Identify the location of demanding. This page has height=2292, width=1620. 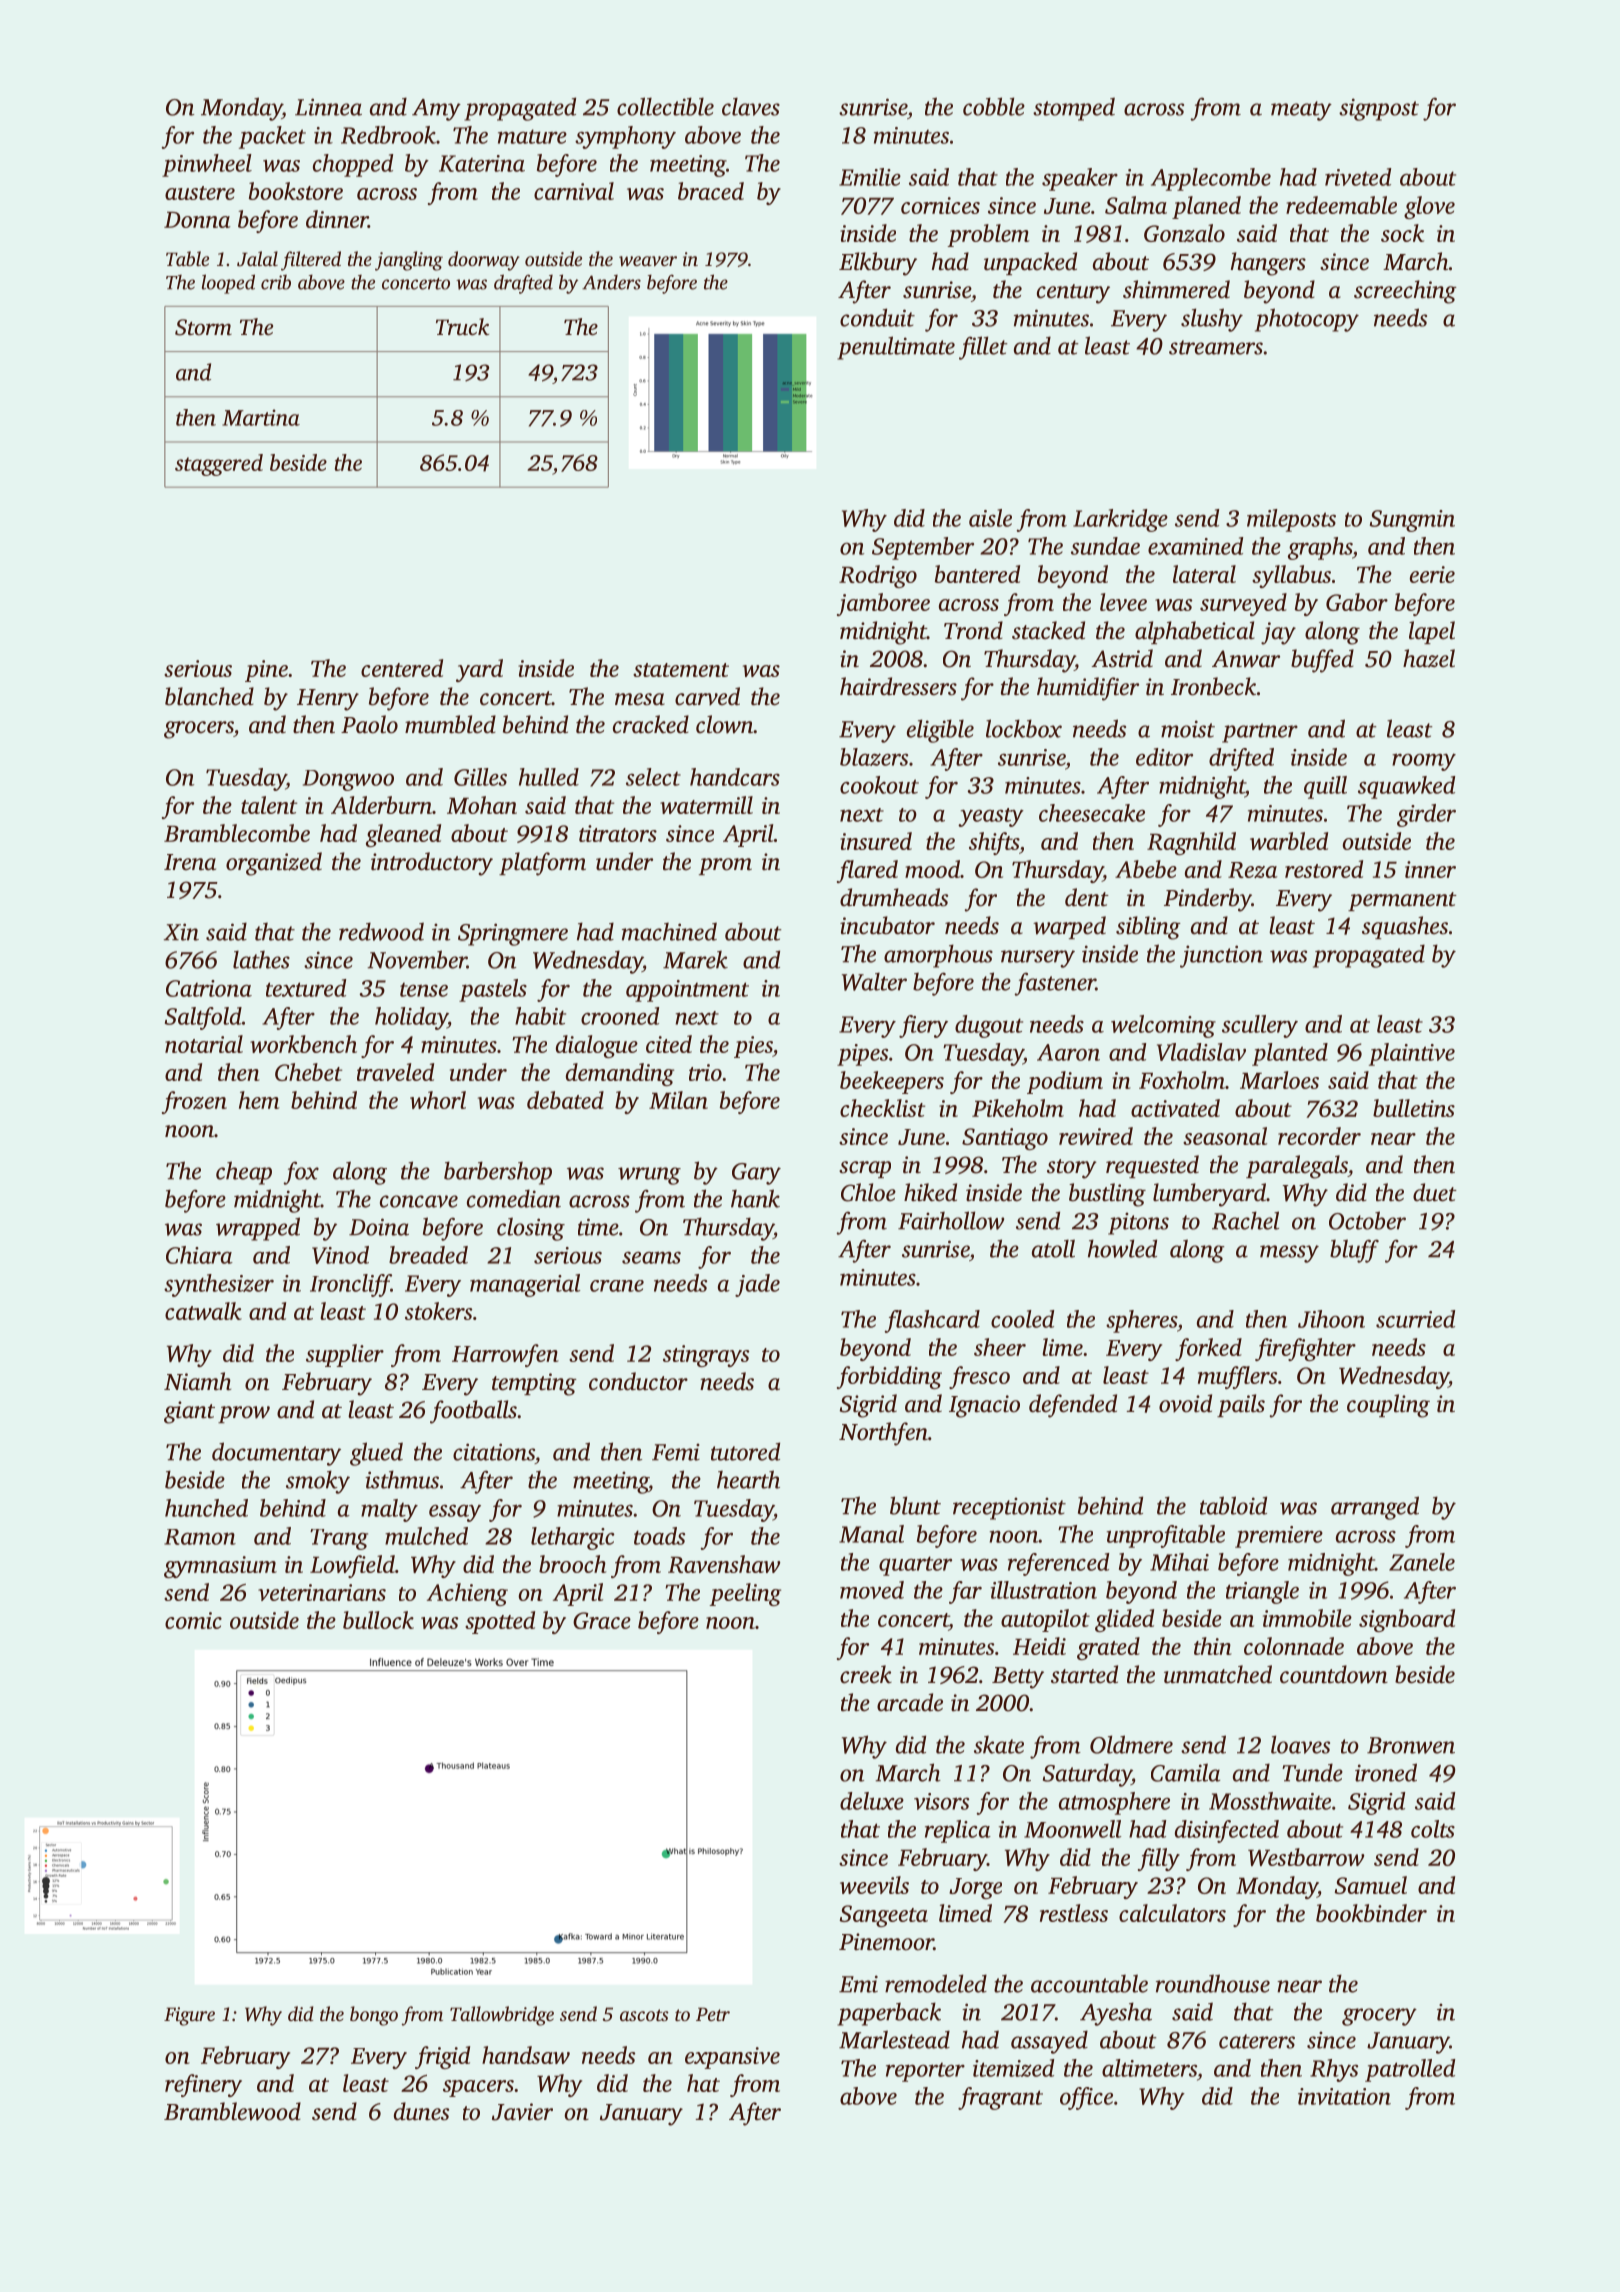
(620, 1074).
